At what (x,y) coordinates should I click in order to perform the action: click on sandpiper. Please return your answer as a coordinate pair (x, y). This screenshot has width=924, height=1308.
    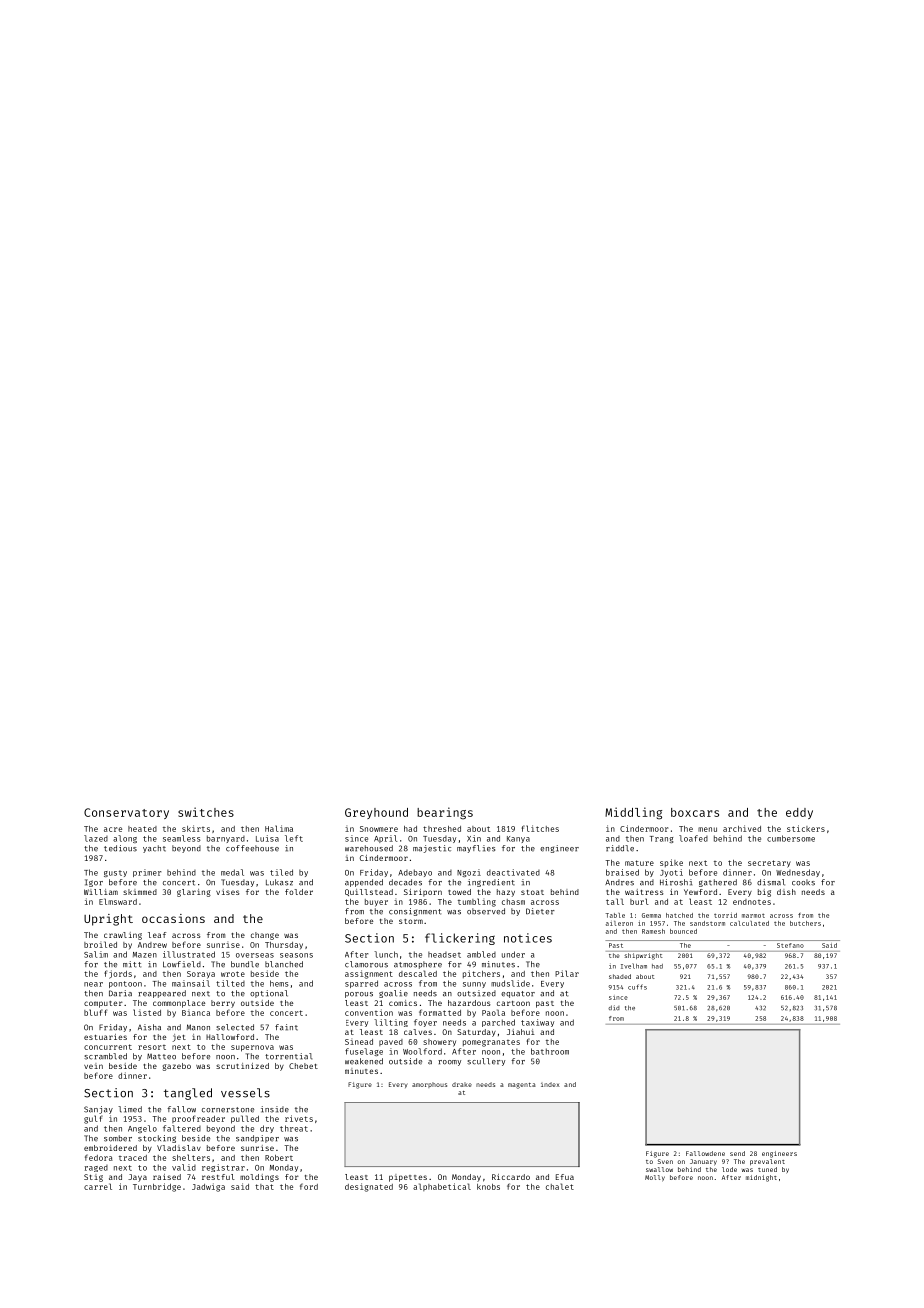
    Looking at the image, I should click on (257, 1139).
